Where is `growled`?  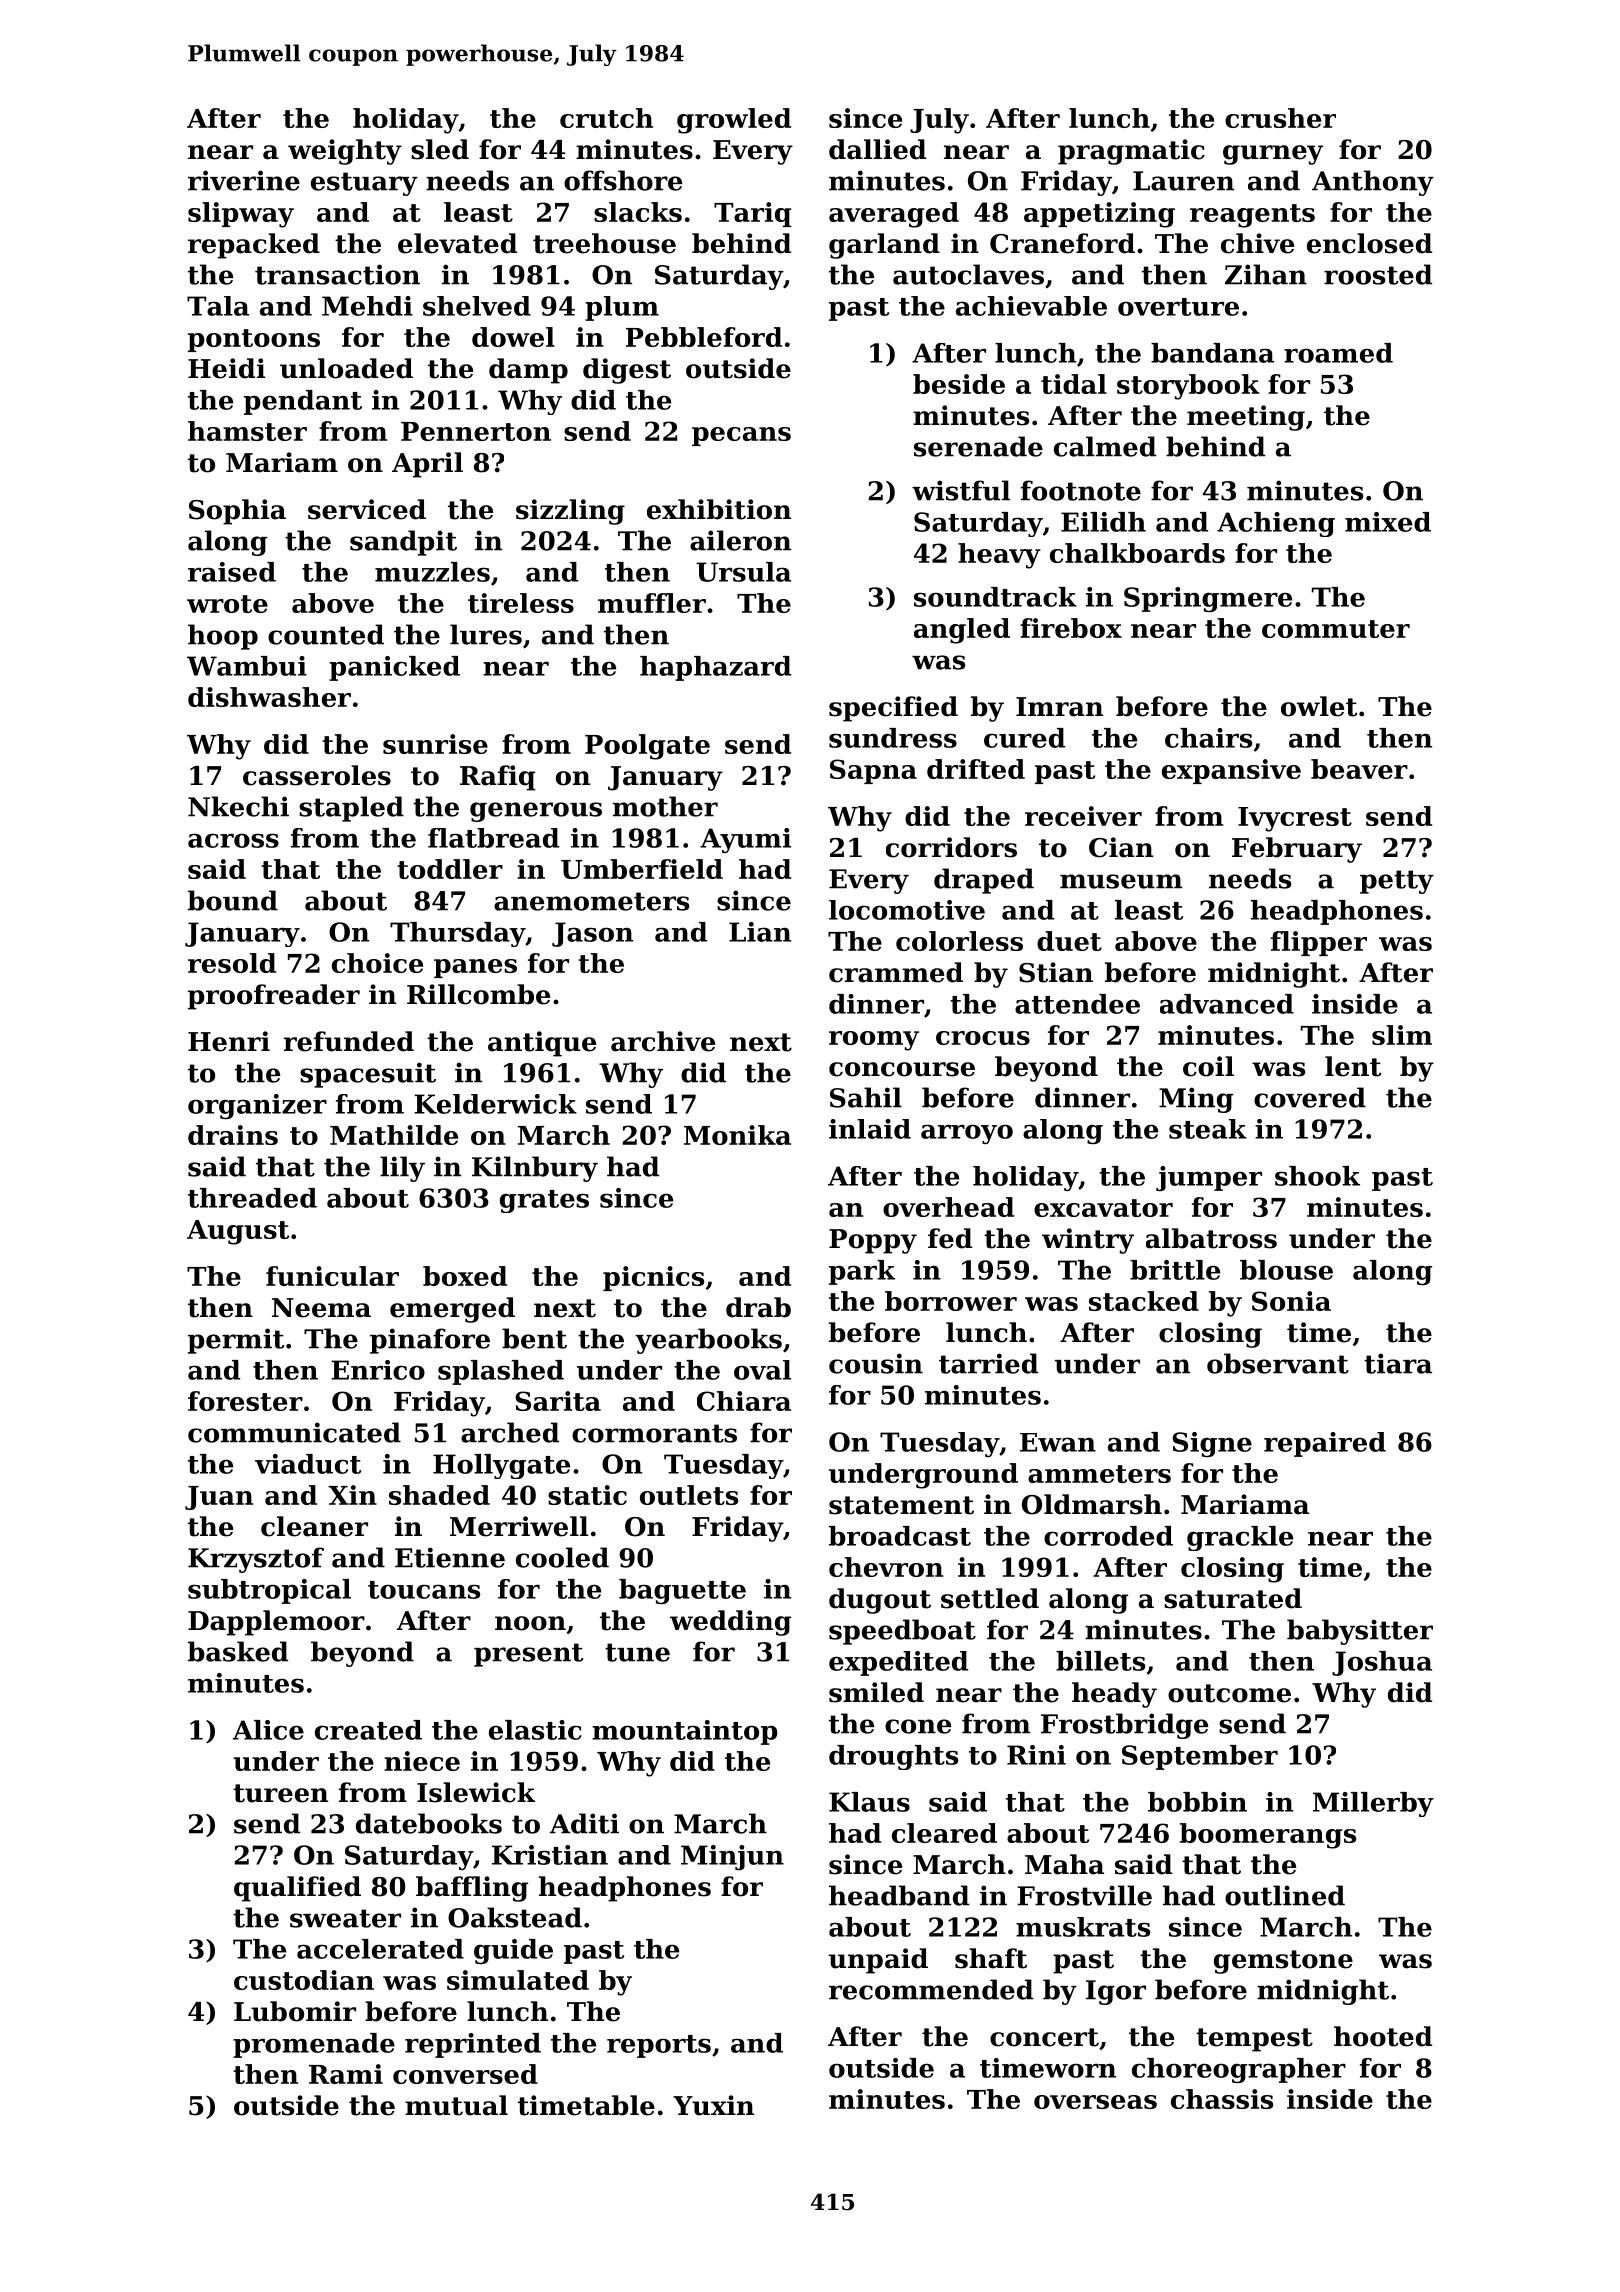
growled is located at coordinates (734, 121).
